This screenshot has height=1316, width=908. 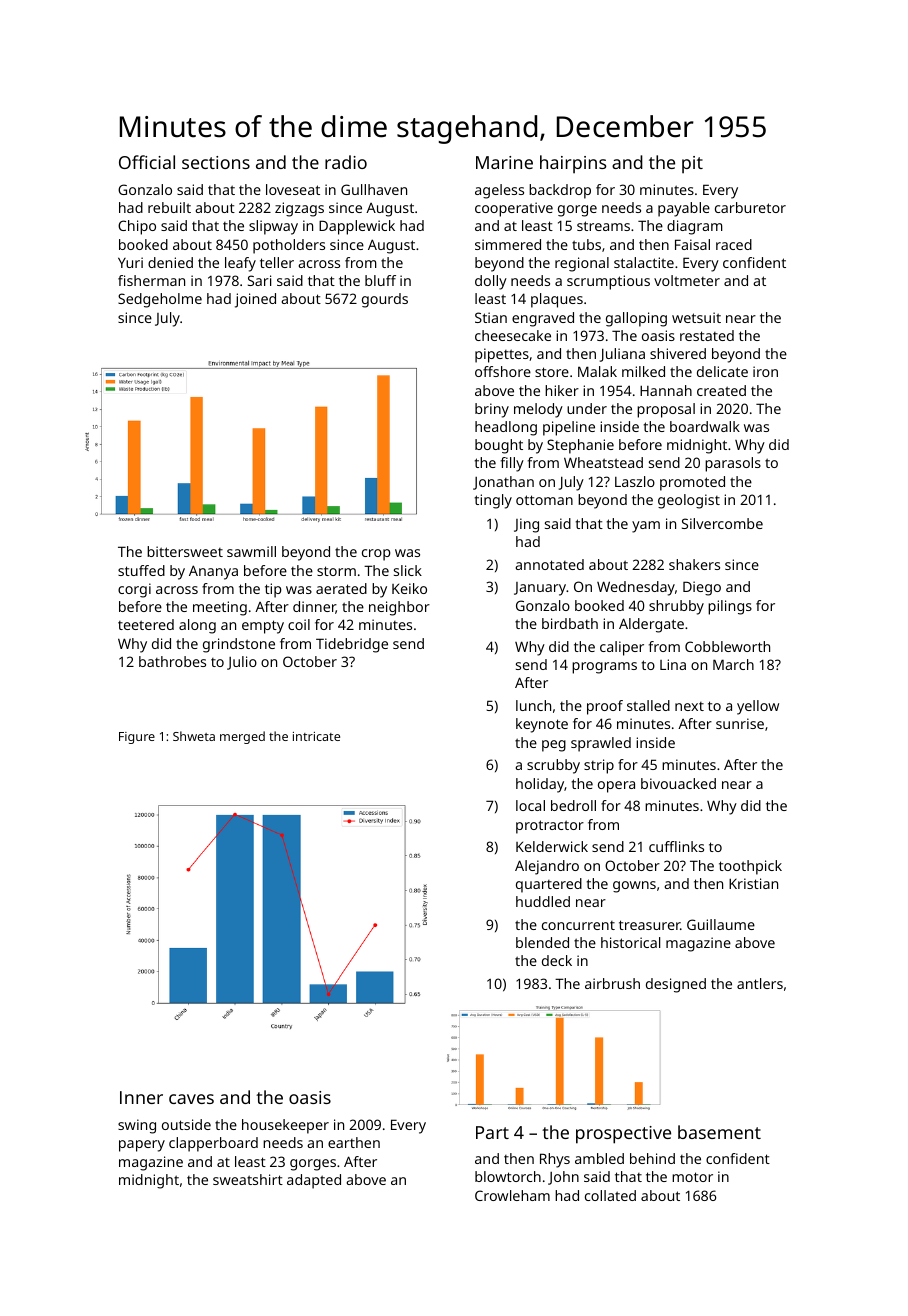 What do you see at coordinates (248, 1179) in the screenshot?
I see `sweatshirt` at bounding box center [248, 1179].
